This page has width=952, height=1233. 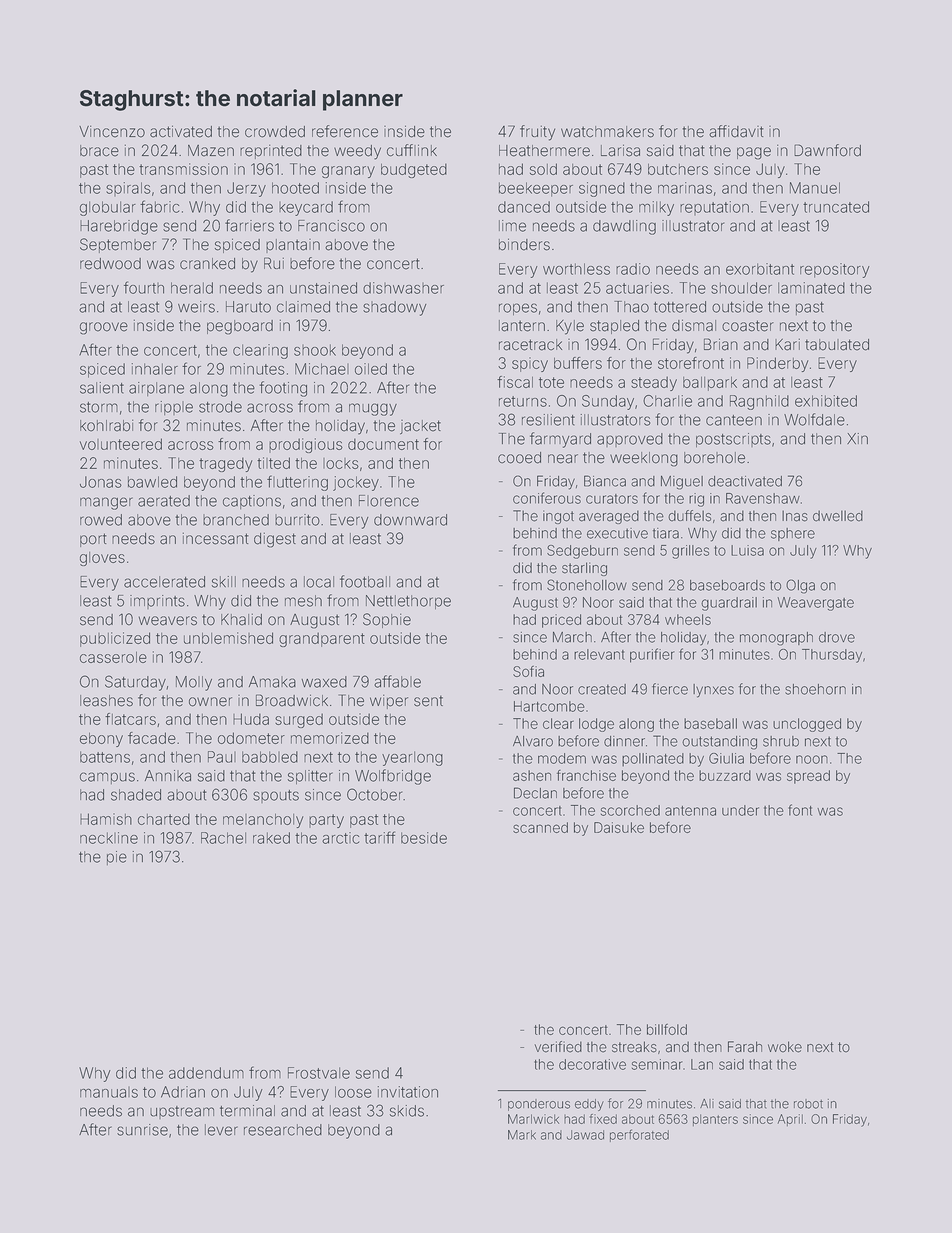 What do you see at coordinates (424, 838) in the page?
I see `beside` at bounding box center [424, 838].
